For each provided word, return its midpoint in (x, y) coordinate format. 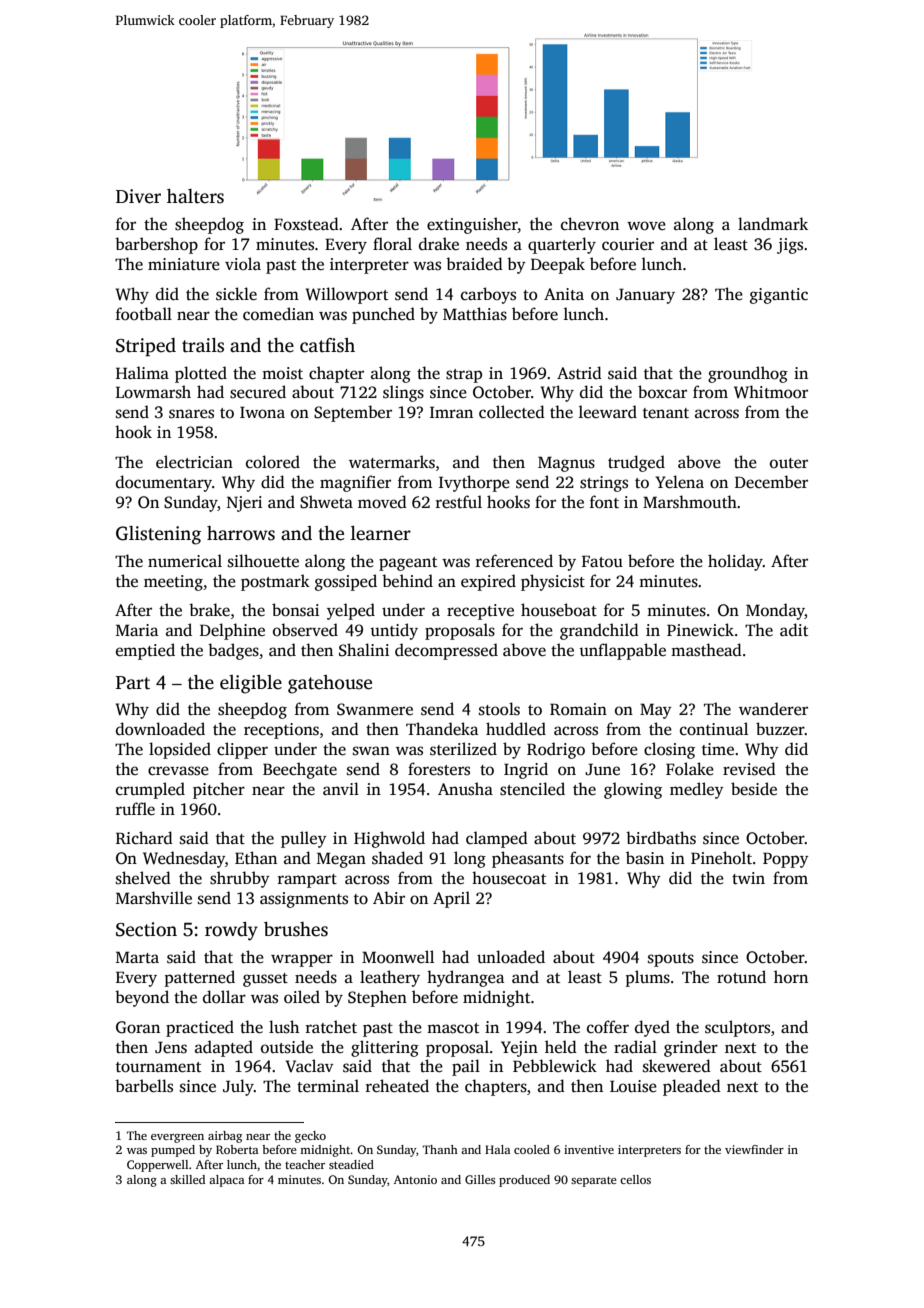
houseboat (559, 610)
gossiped (346, 582)
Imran (451, 412)
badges (233, 651)
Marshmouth (690, 502)
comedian (278, 313)
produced (524, 1181)
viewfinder (754, 1149)
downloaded (160, 729)
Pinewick (700, 630)
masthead (706, 650)
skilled (187, 1179)
